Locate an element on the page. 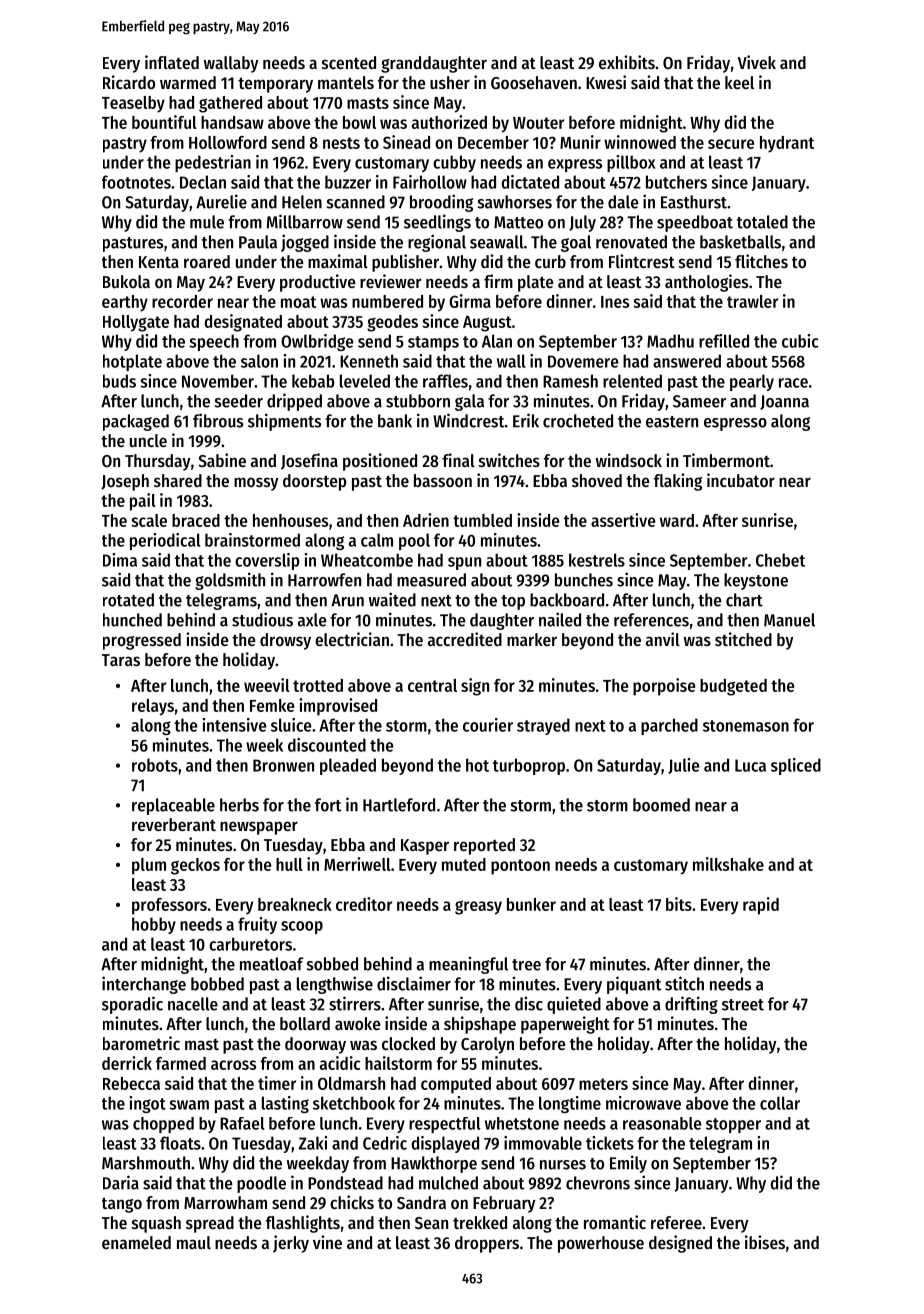  marker is located at coordinates (532, 639).
